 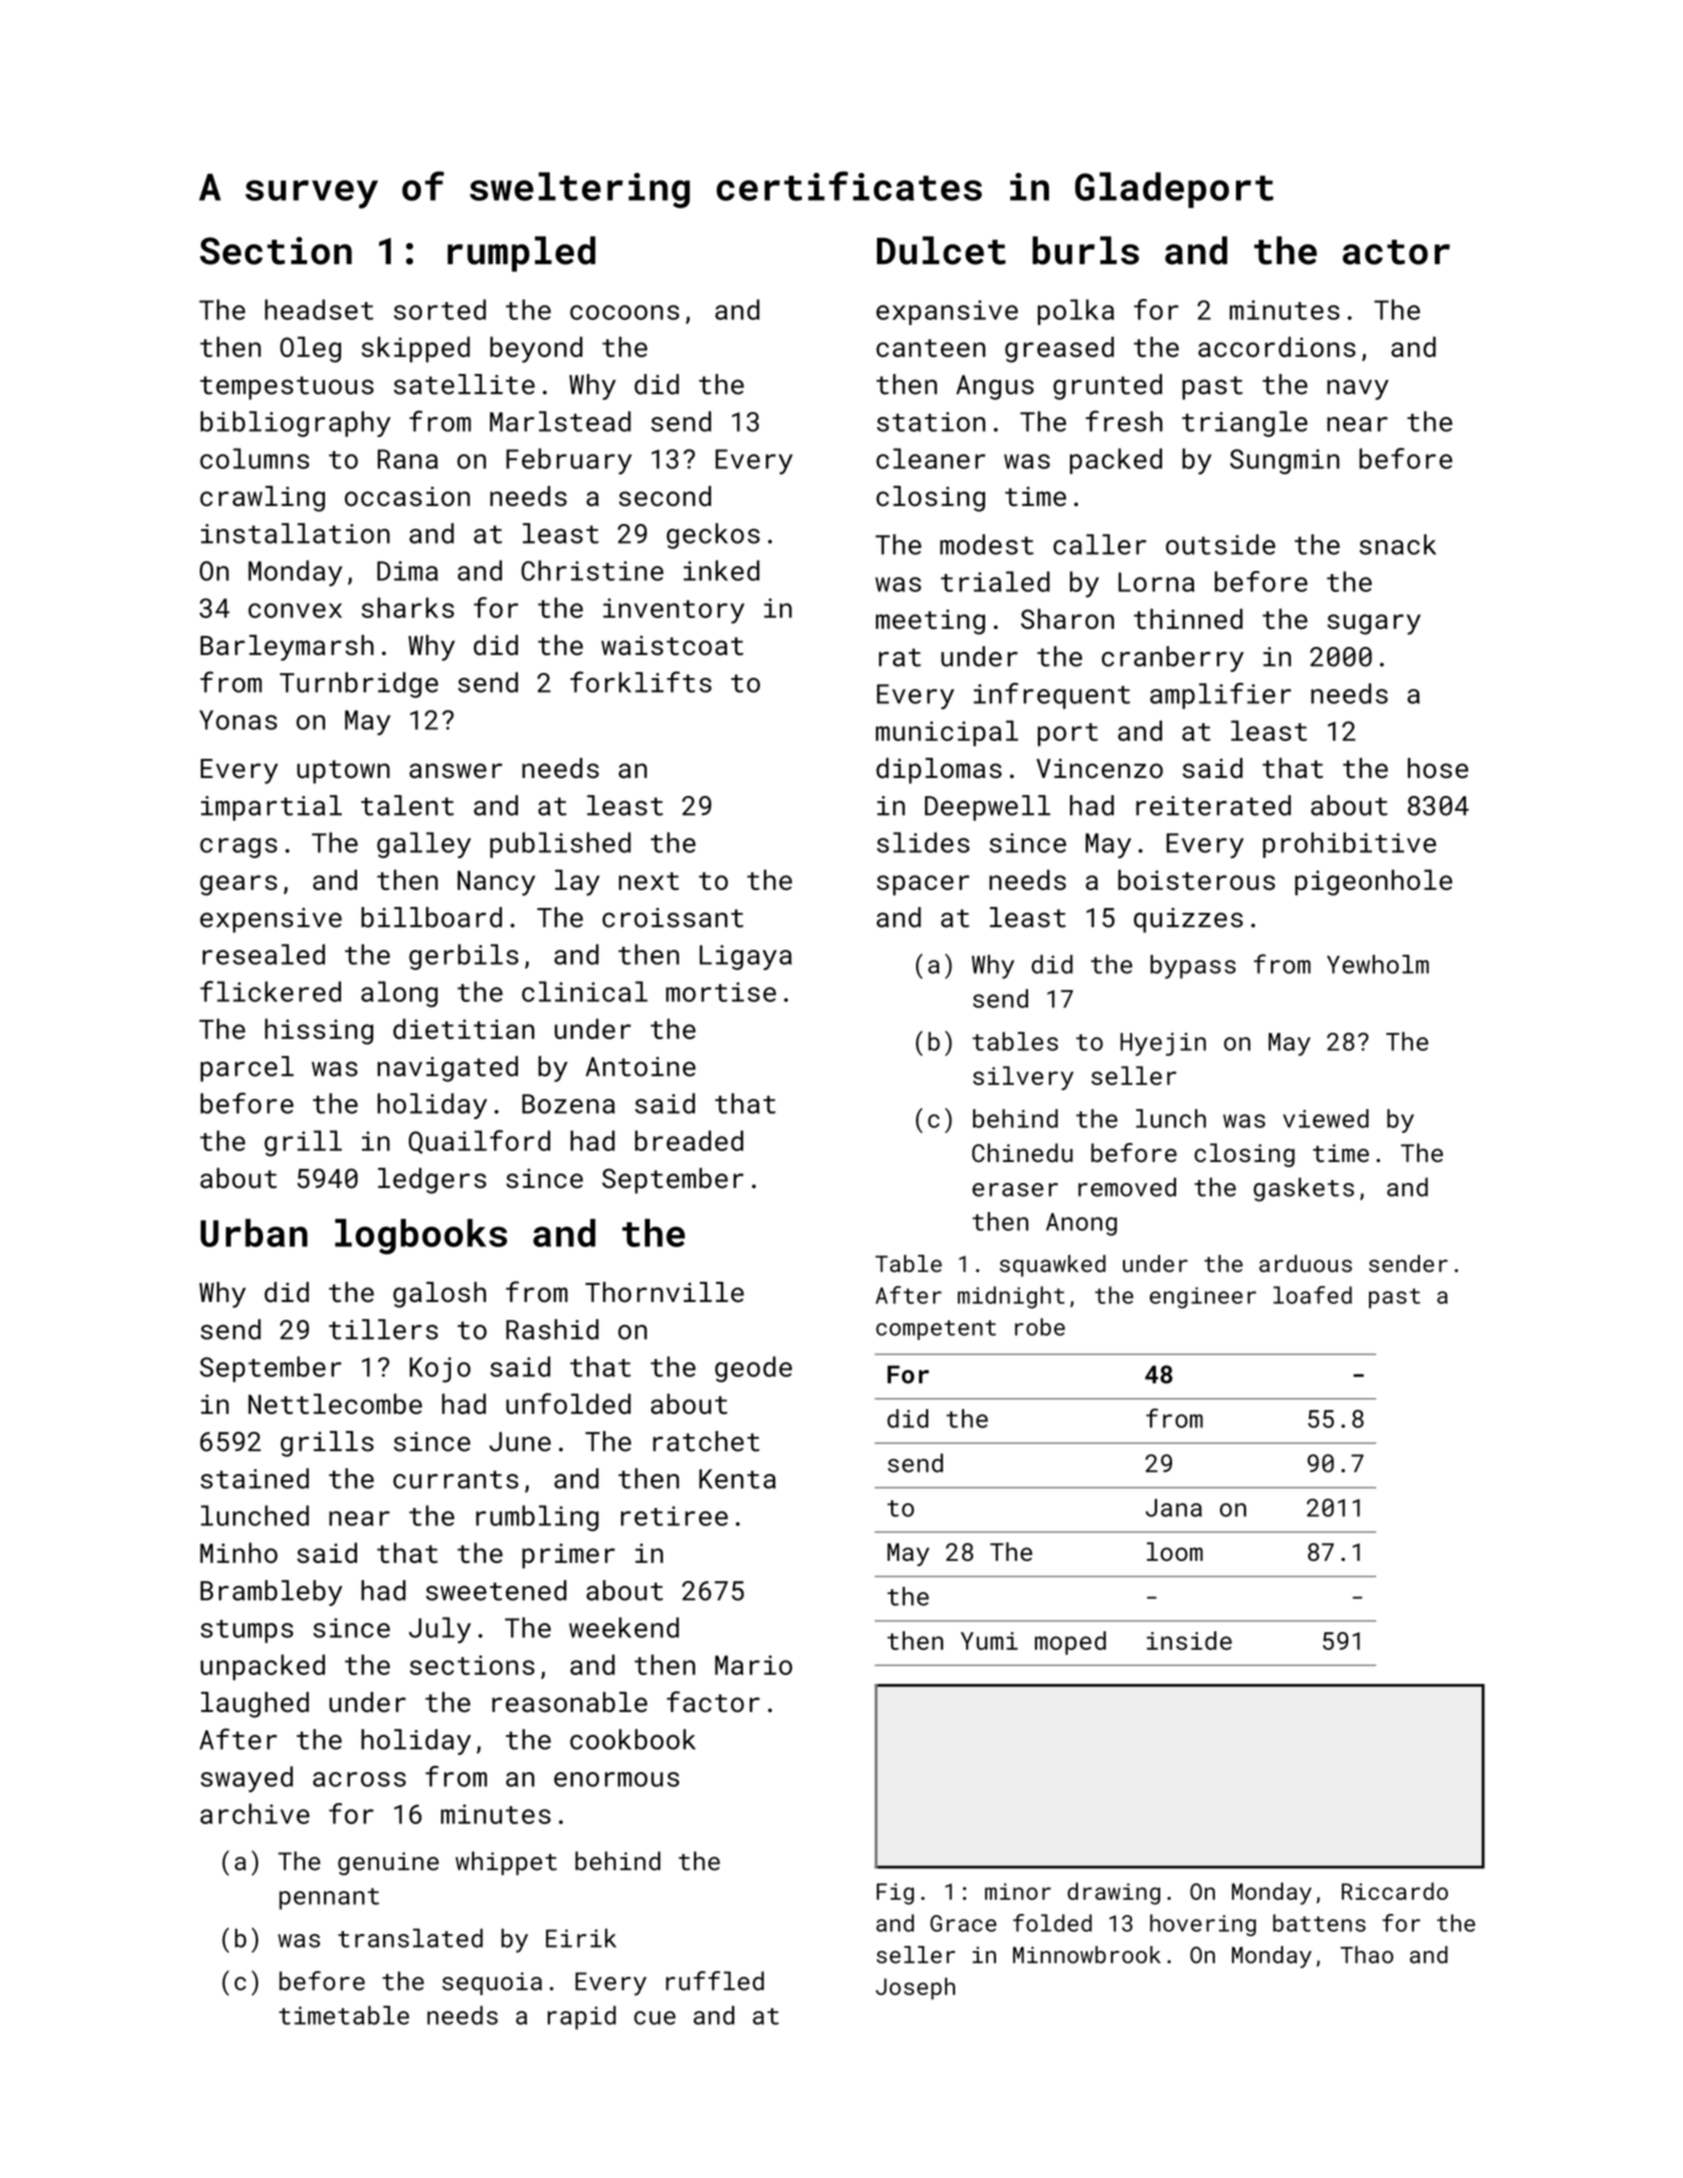 I want to click on geckos, so click(x=713, y=536).
